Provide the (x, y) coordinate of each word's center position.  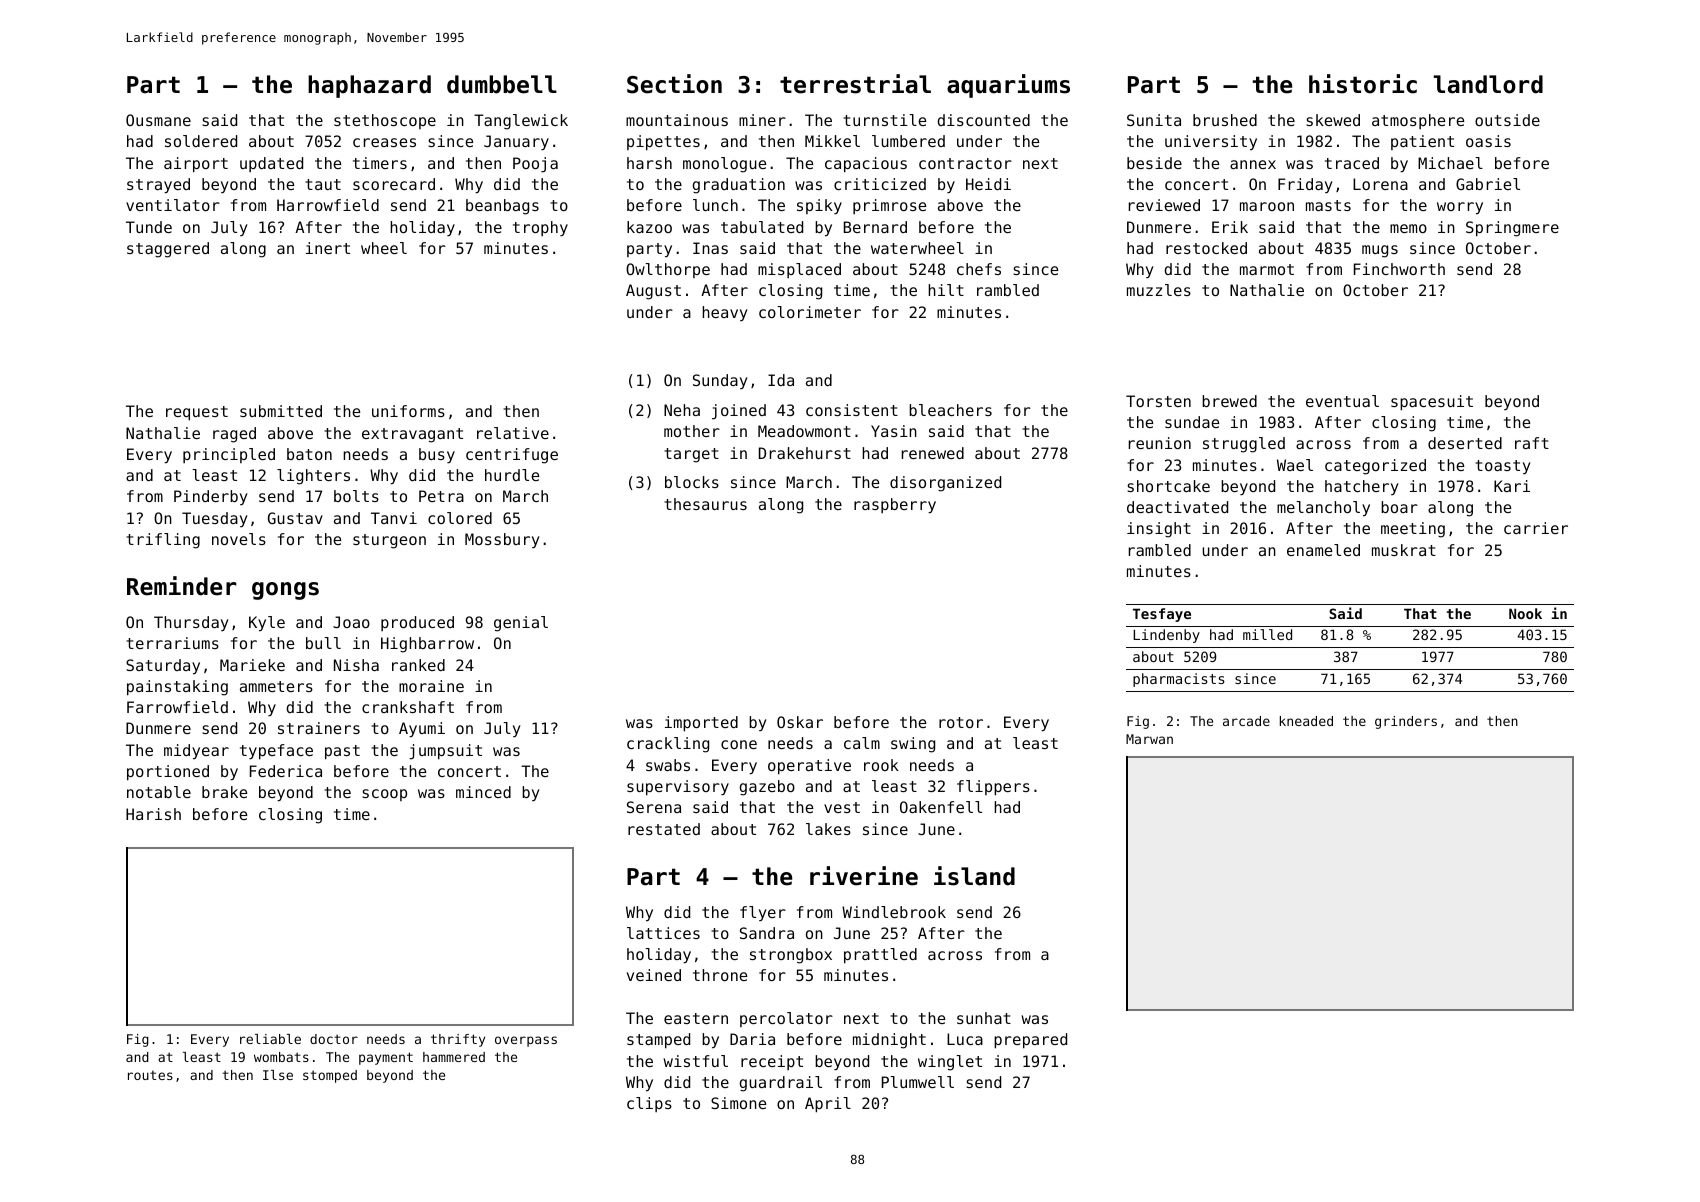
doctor (334, 1039)
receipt (772, 1062)
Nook (1525, 613)
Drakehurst (805, 453)
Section (674, 84)
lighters (313, 477)
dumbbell (502, 84)
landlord (1488, 84)
